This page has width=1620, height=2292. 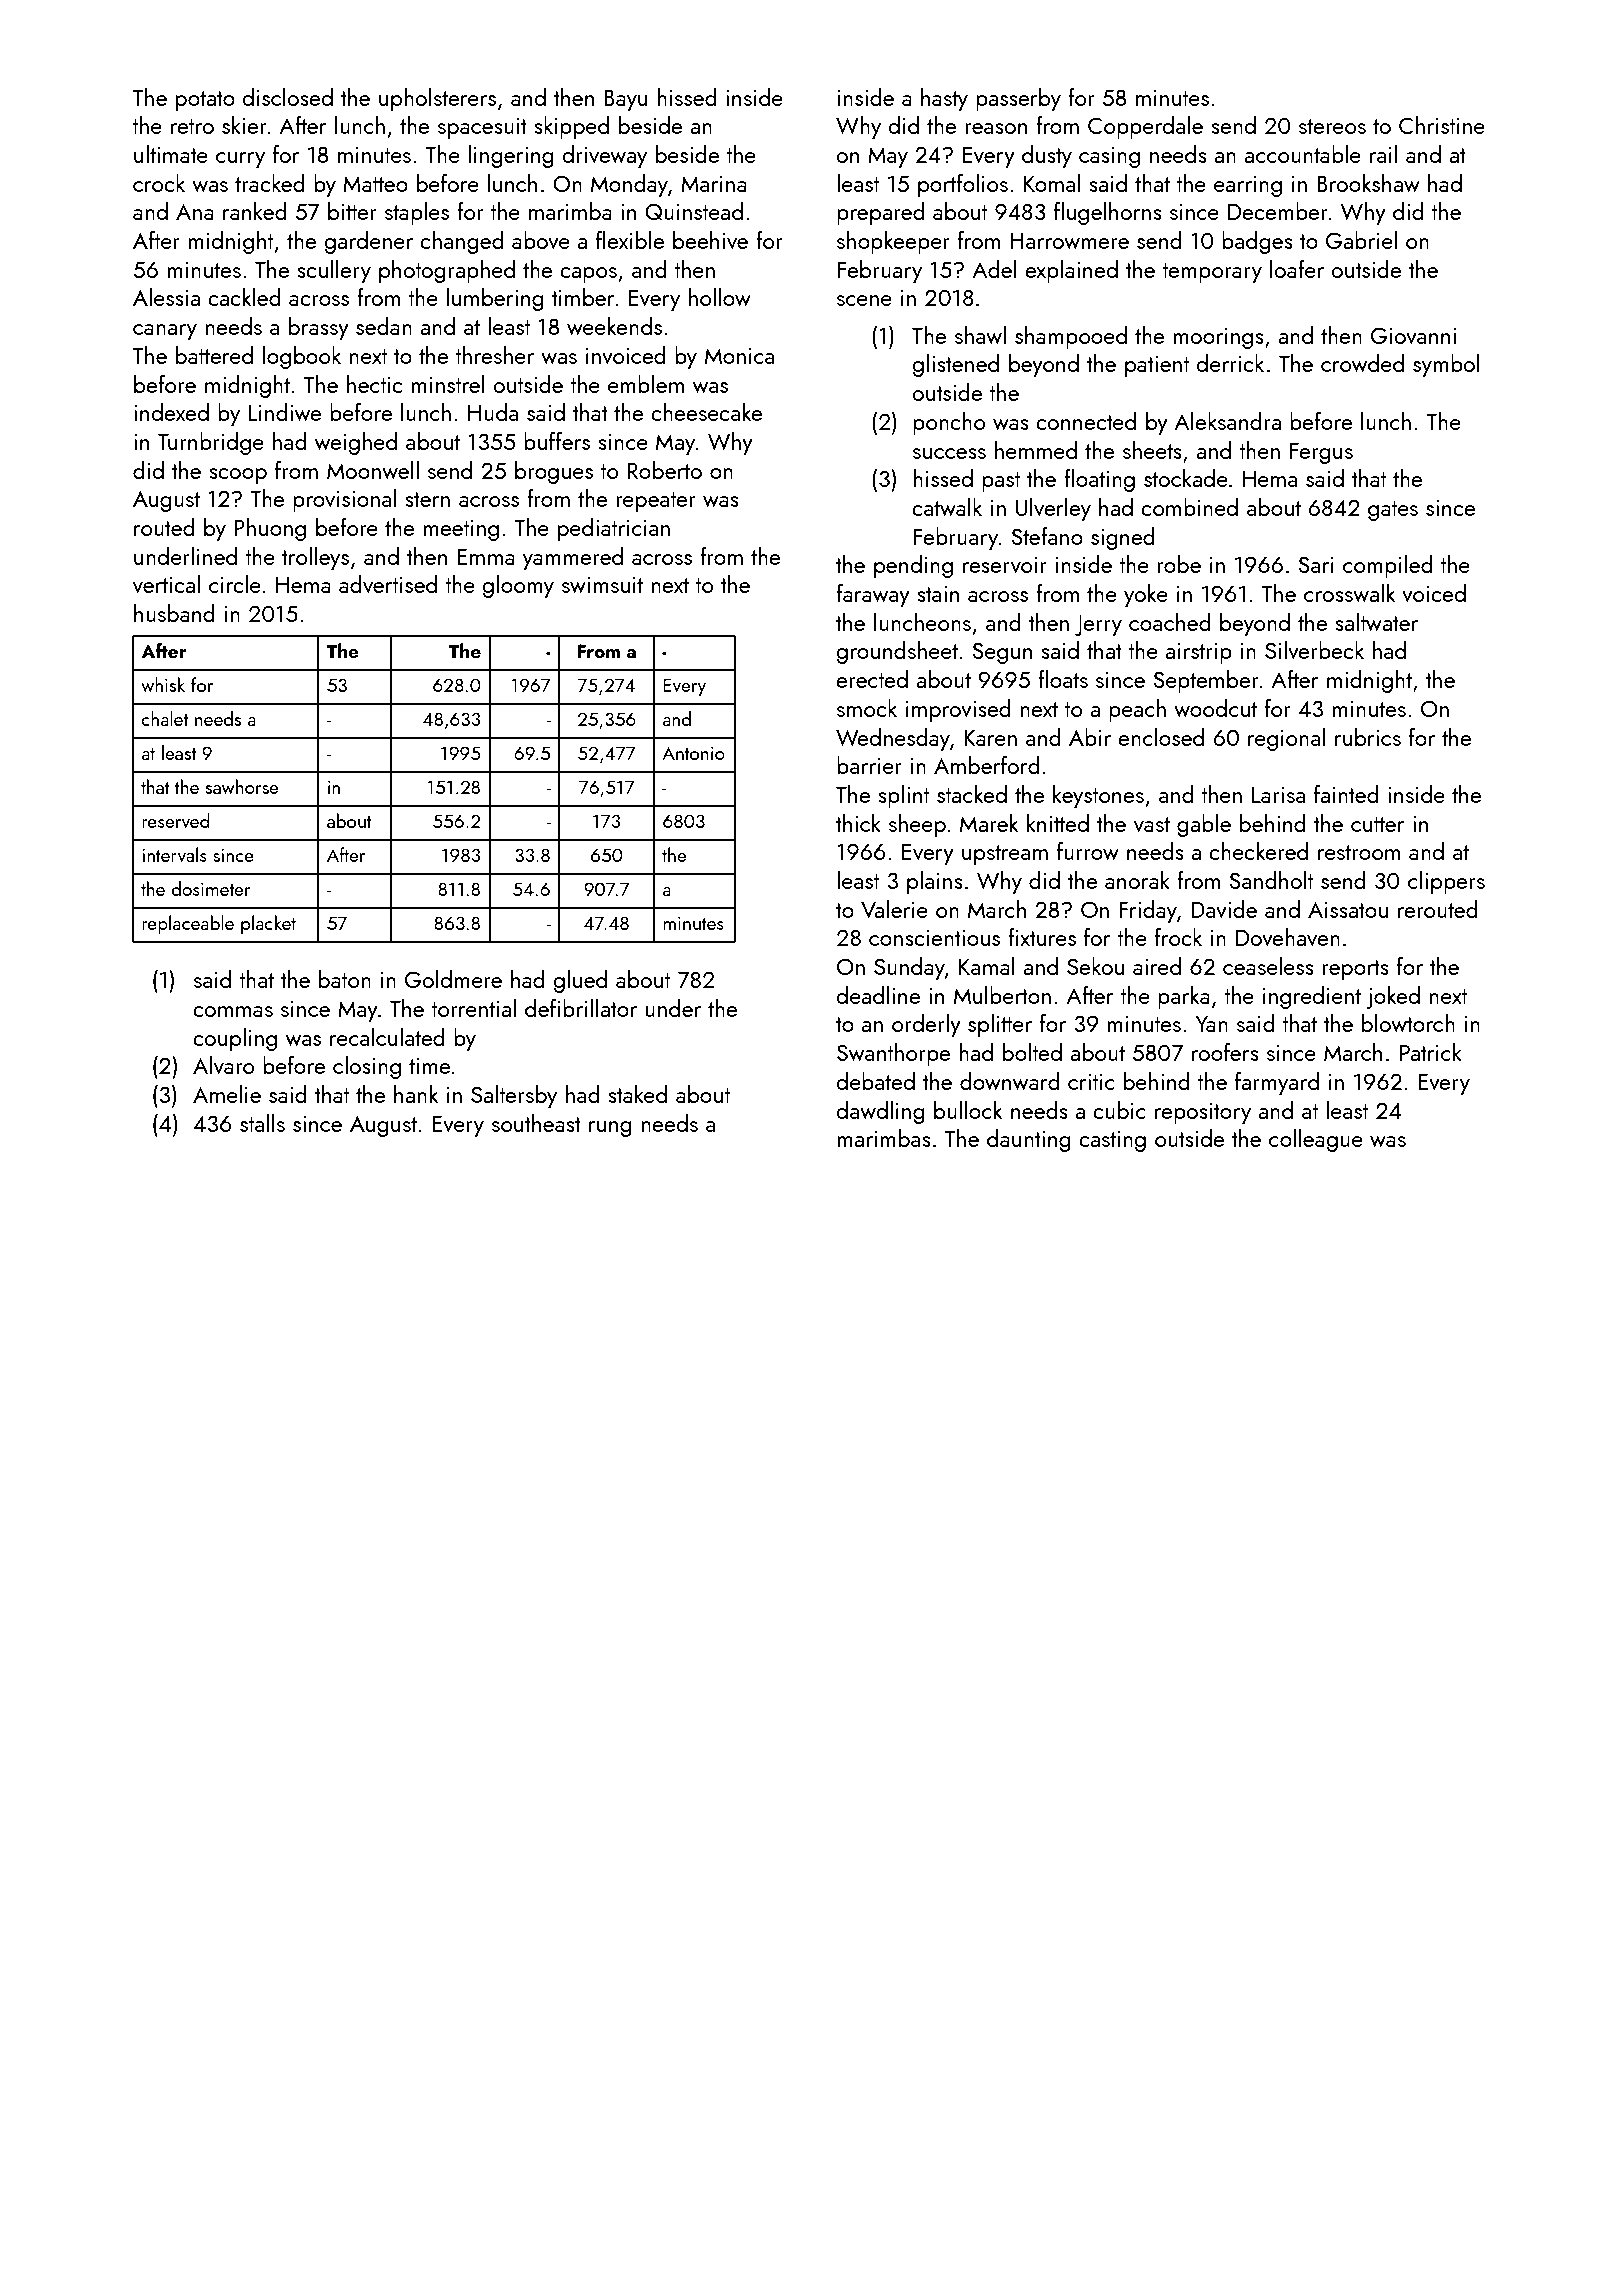 What do you see at coordinates (1368, 183) in the page?
I see `Brookshaw` at bounding box center [1368, 183].
